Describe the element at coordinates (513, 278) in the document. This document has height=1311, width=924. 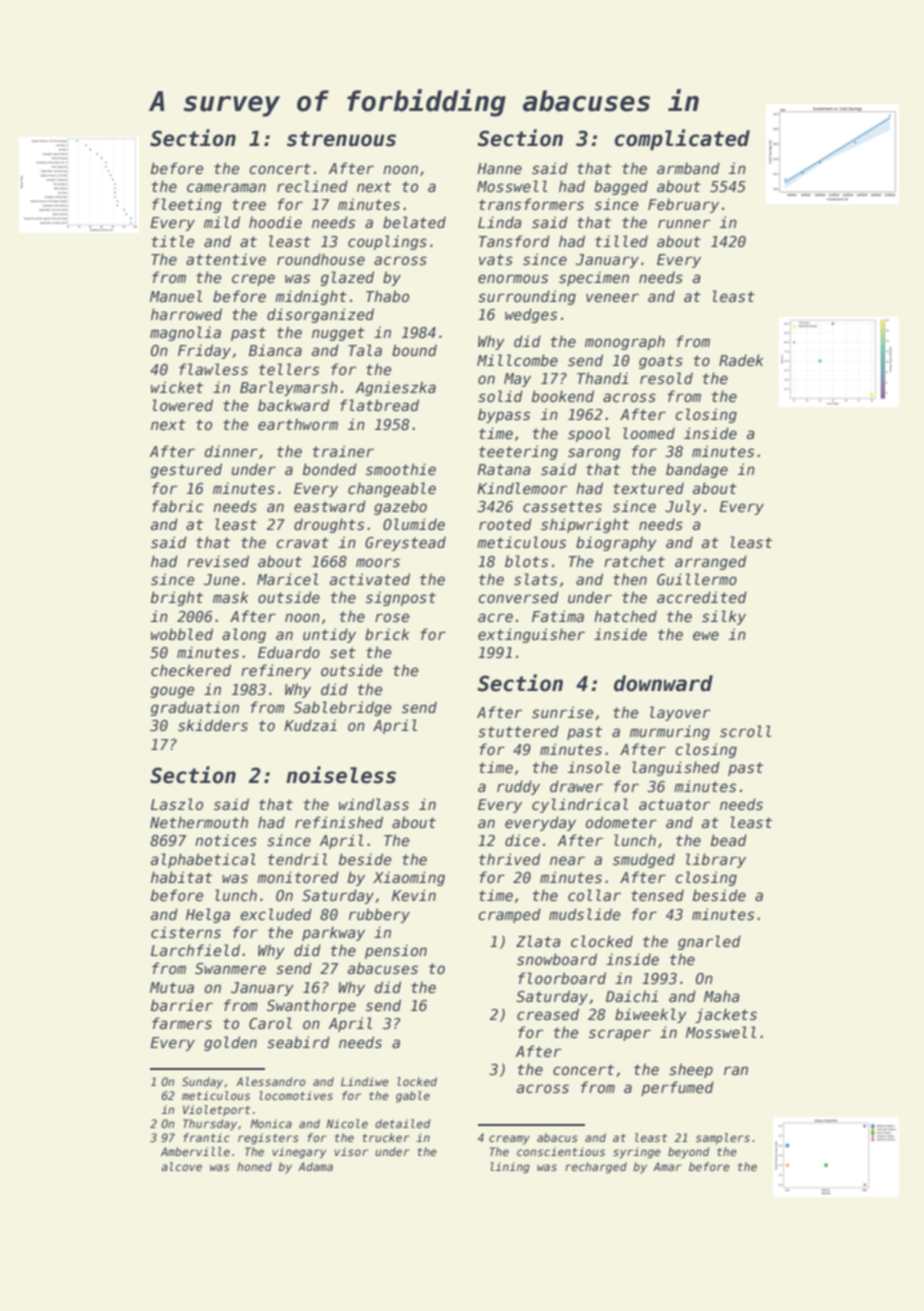
I see `enormous` at that location.
